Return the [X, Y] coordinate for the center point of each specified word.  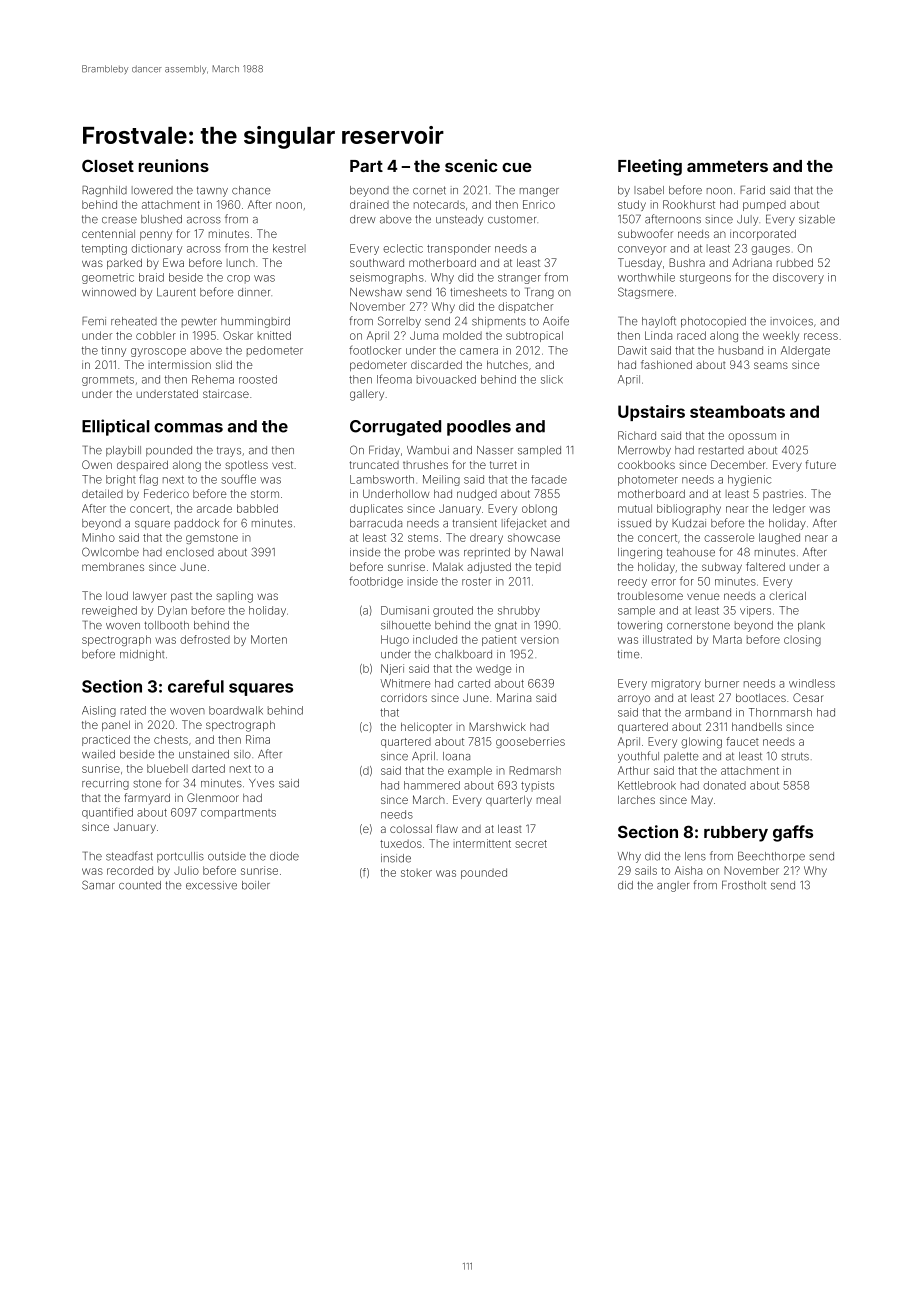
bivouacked [446, 379]
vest [282, 465]
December [738, 464]
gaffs [793, 833]
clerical [787, 595]
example [470, 771]
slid [224, 364]
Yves [261, 783]
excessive [211, 885]
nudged [477, 495]
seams [771, 365]
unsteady [459, 220]
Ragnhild [104, 191]
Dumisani [405, 610]
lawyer [150, 597]
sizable [817, 219]
